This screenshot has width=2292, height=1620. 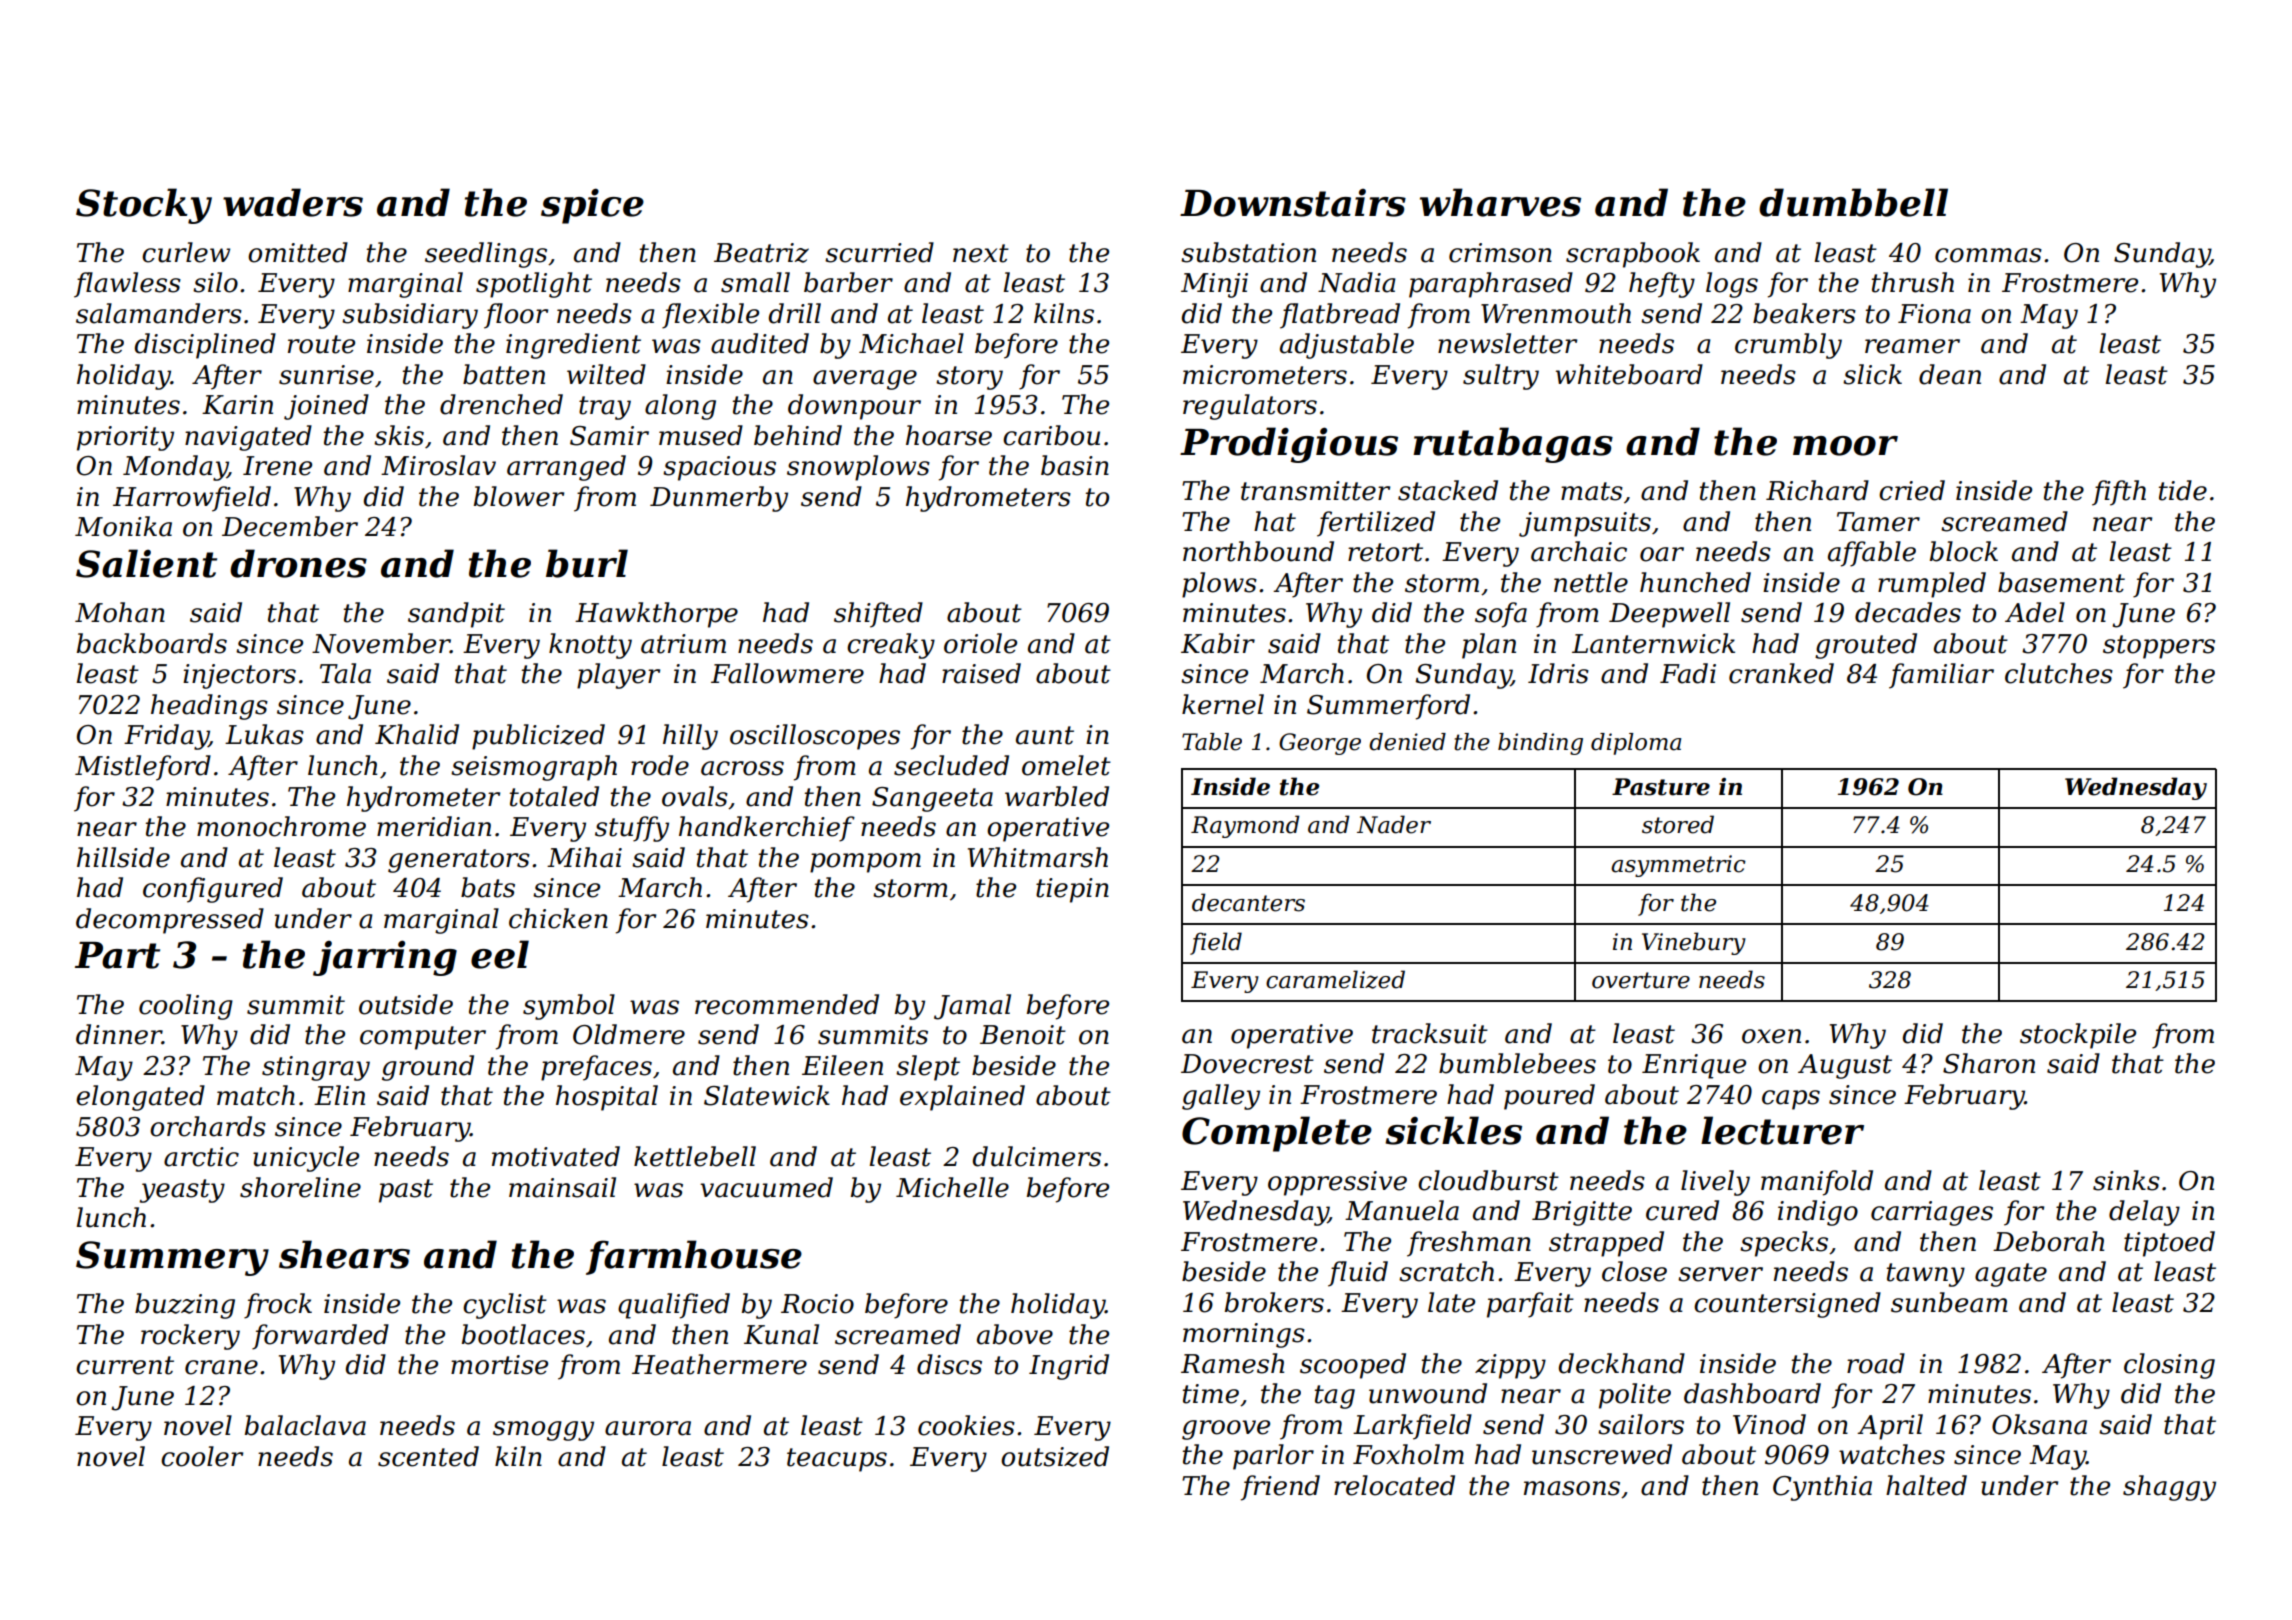 I want to click on yeasty, so click(x=182, y=1191).
